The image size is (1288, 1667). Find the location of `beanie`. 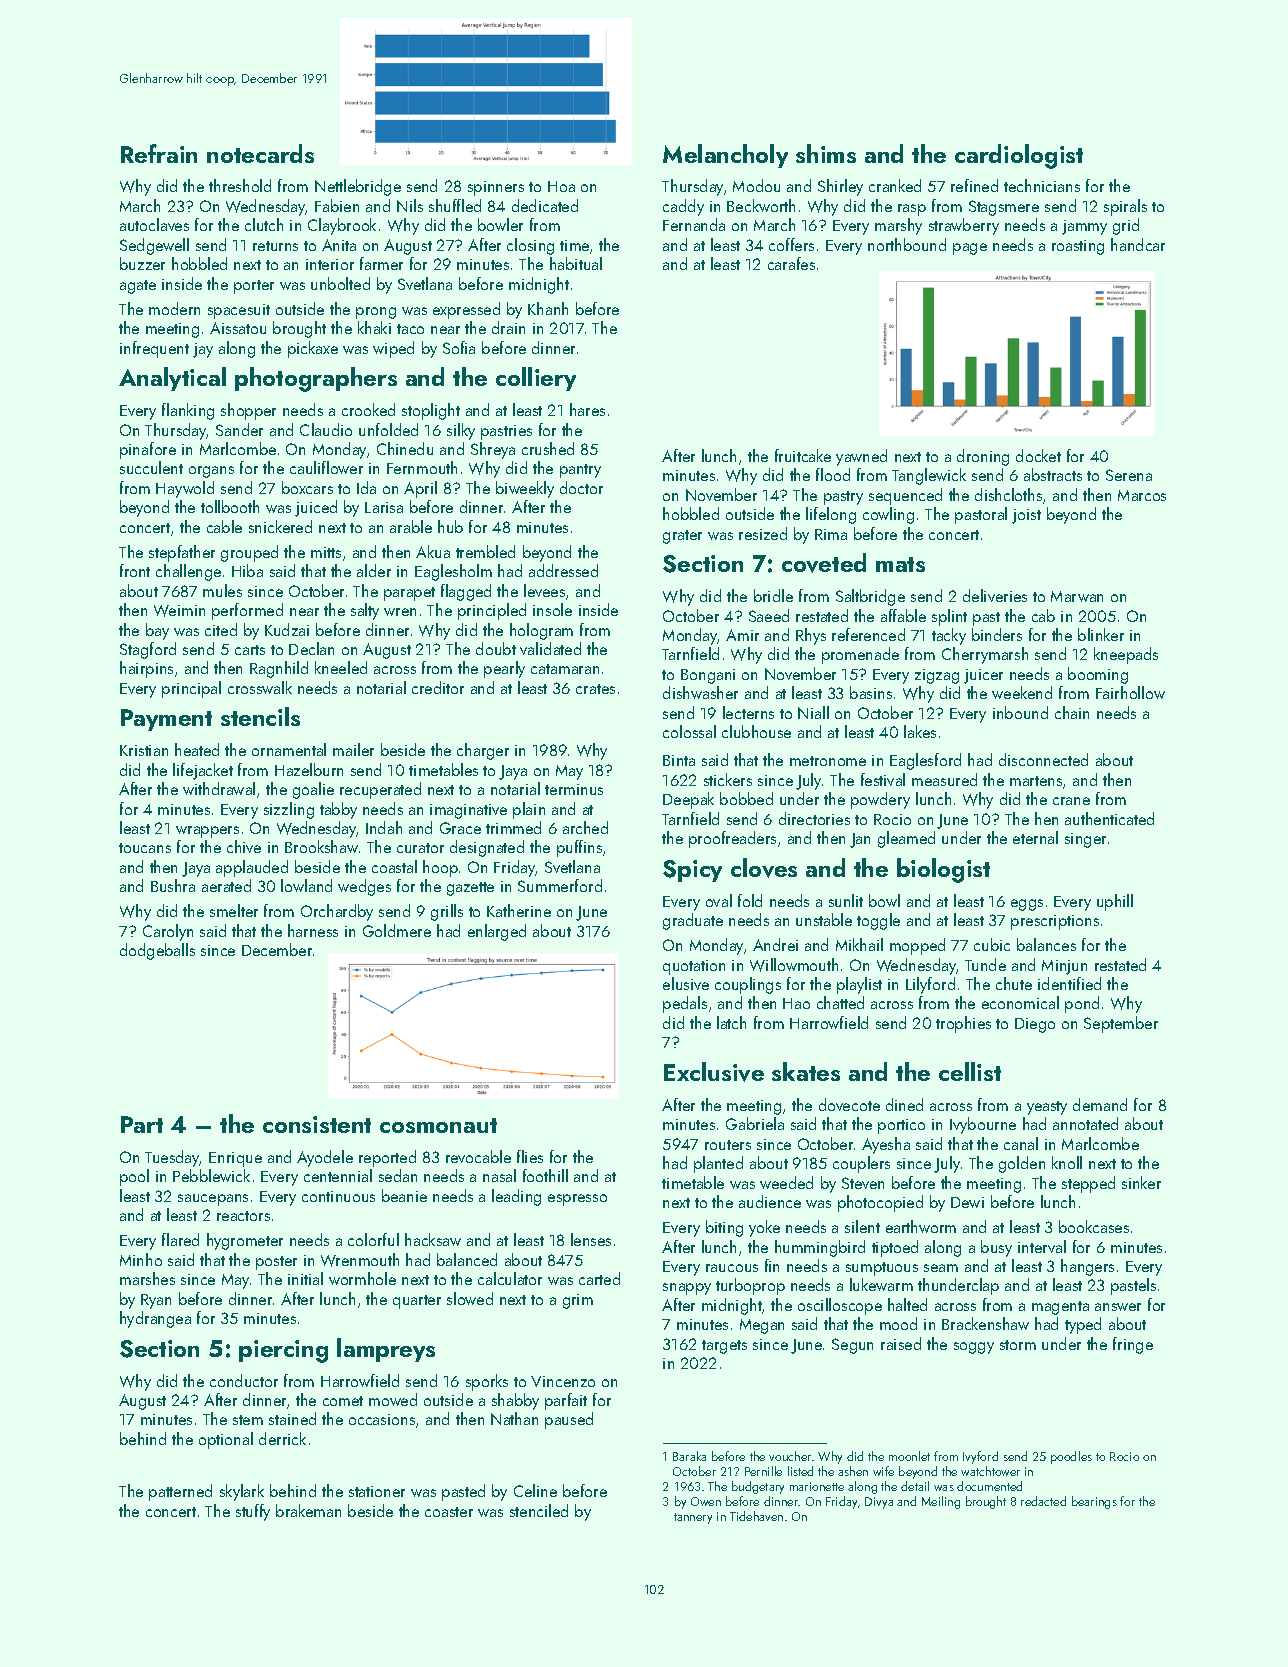

beanie is located at coordinates (404, 1195).
